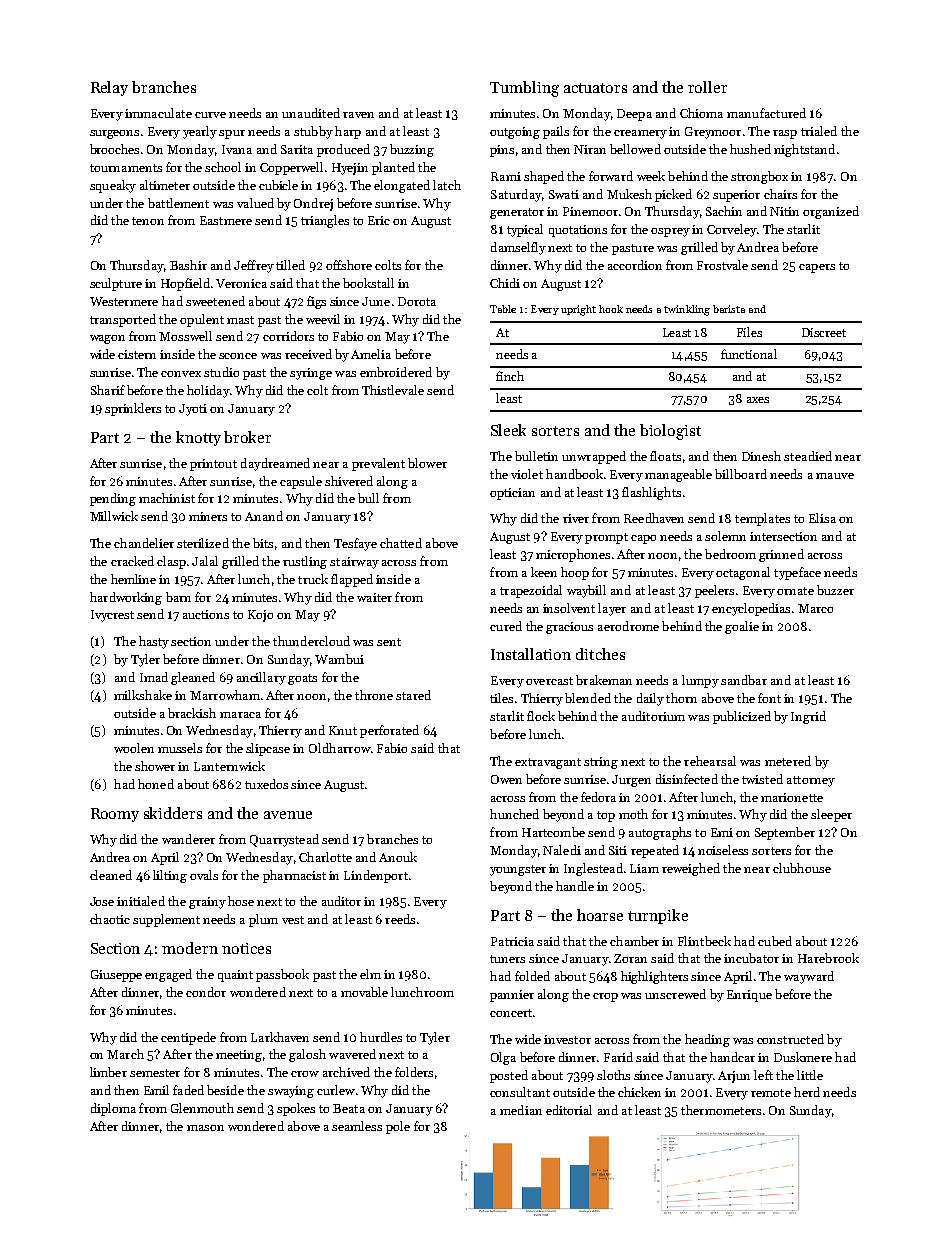 The height and width of the page is (1233, 952). What do you see at coordinates (134, 748) in the page?
I see `woolen` at bounding box center [134, 748].
